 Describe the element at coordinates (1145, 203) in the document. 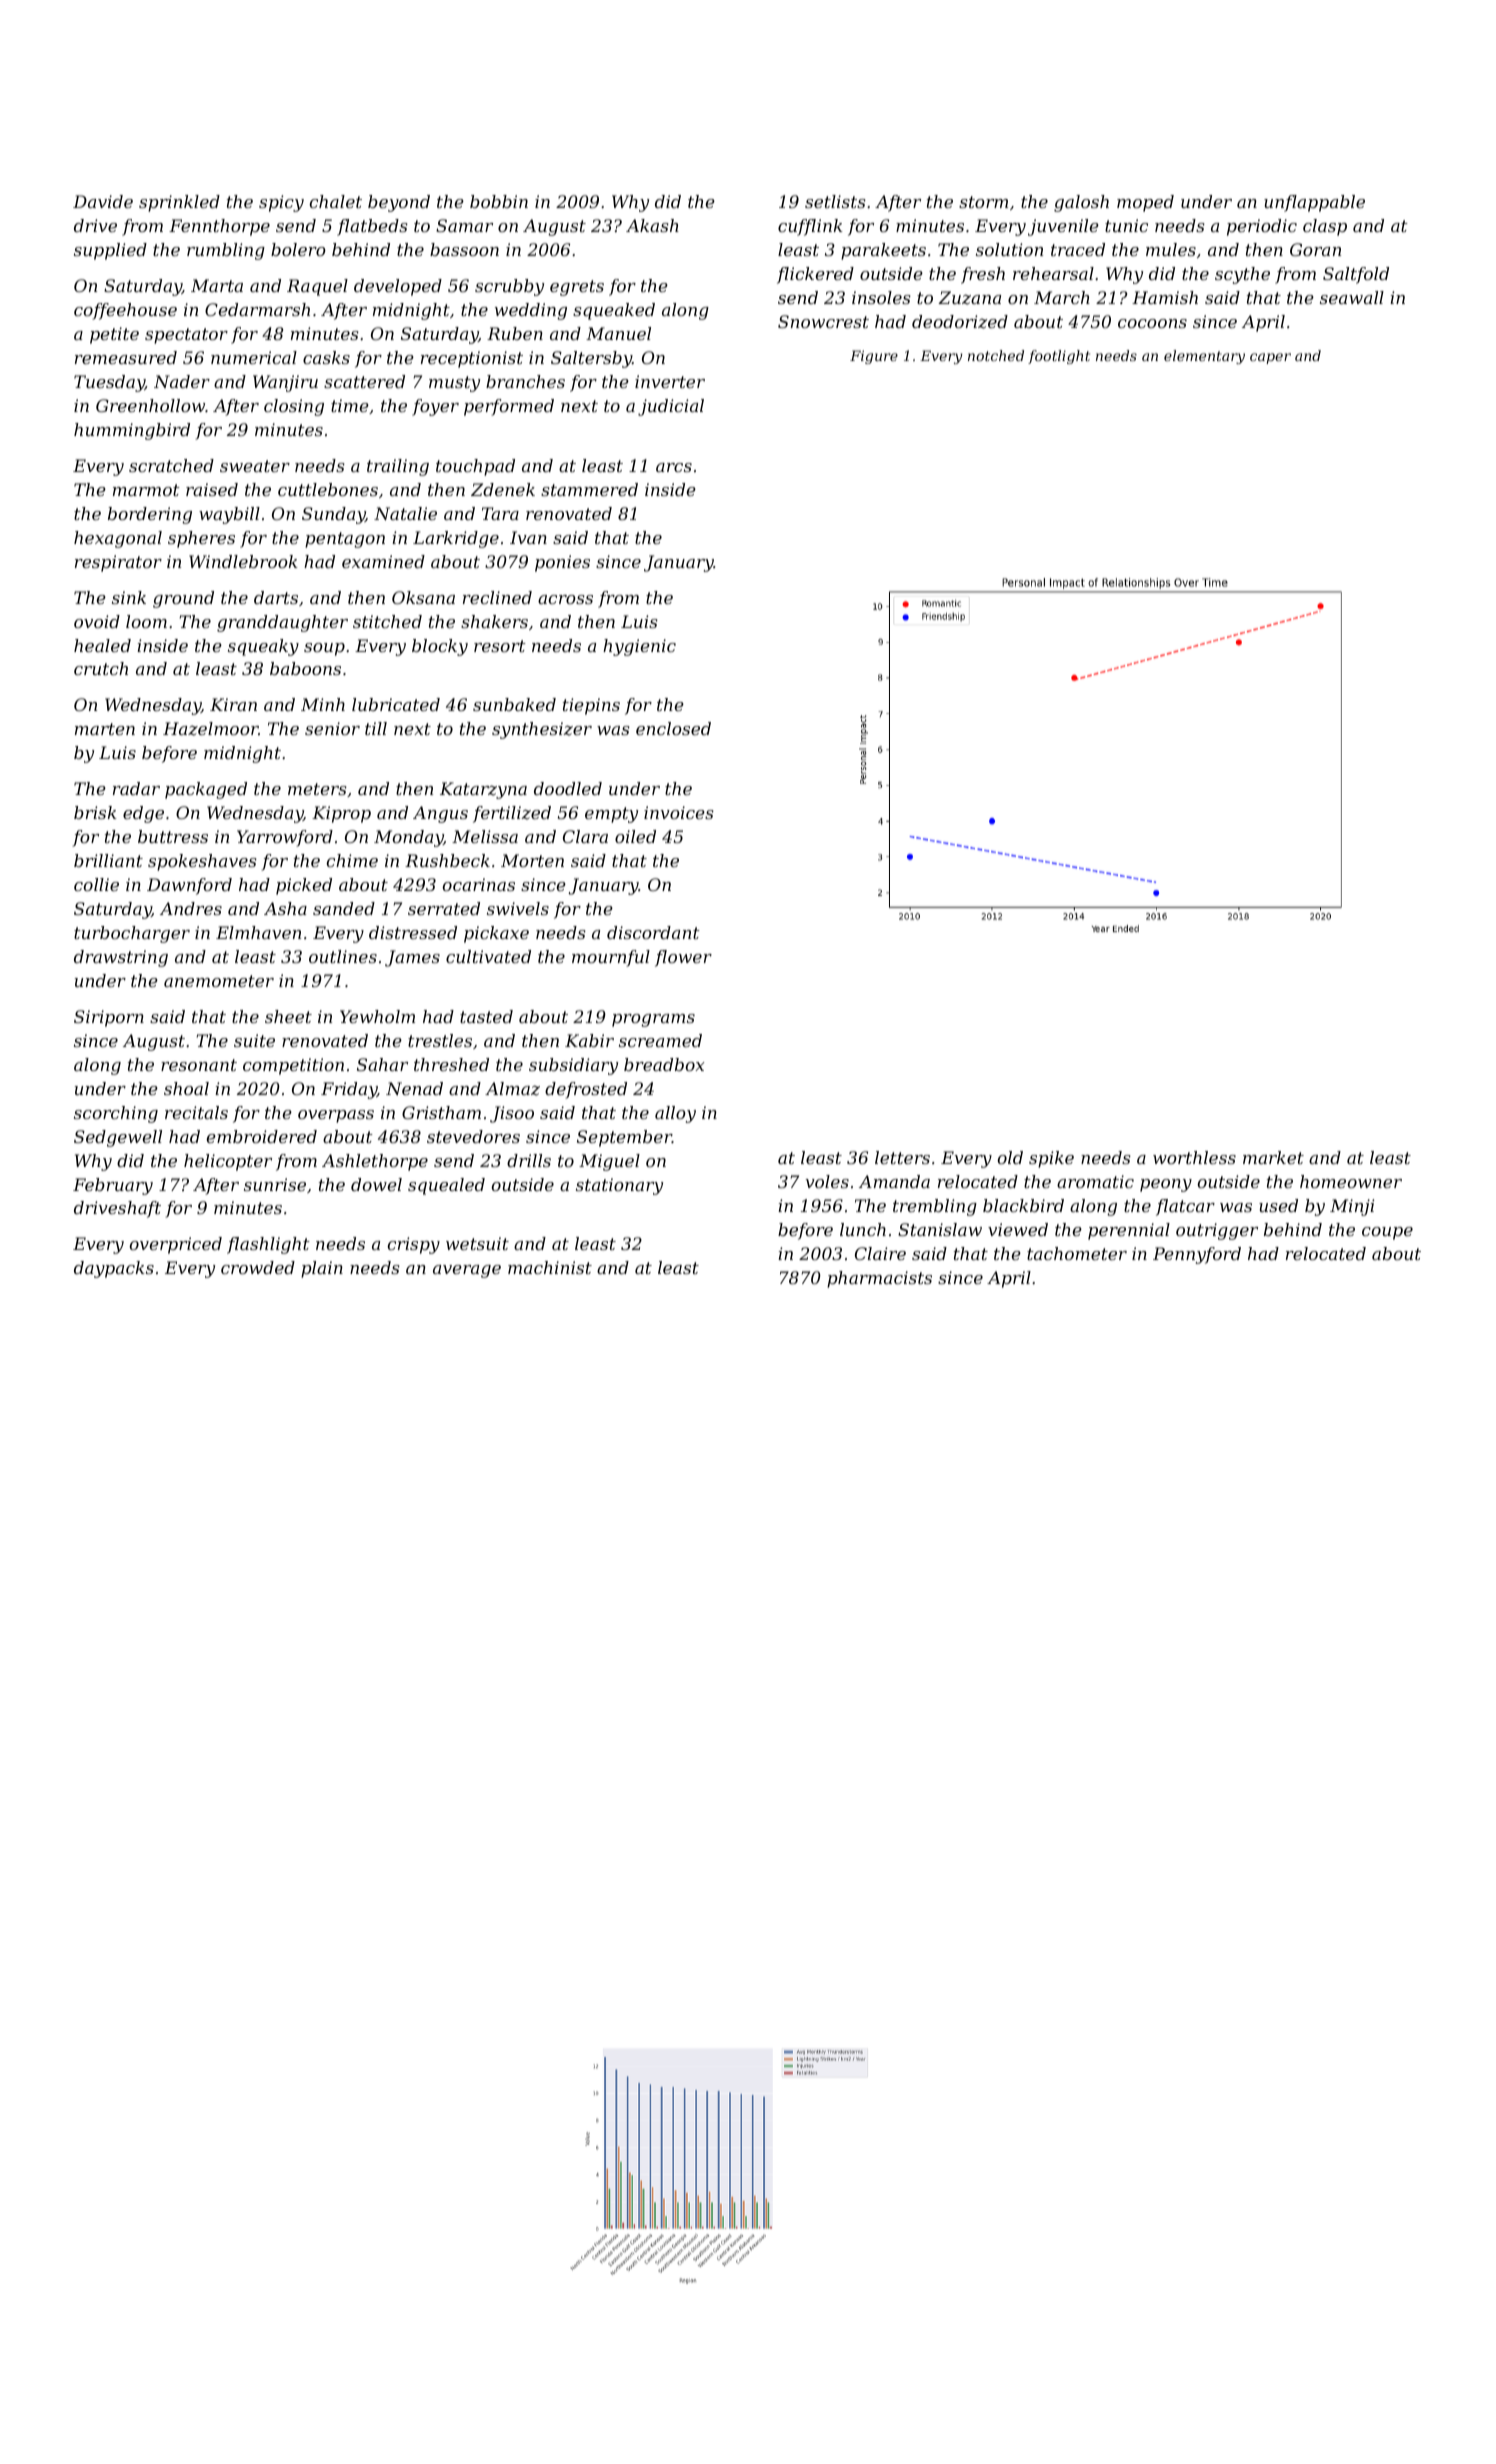

I see `moped` at that location.
